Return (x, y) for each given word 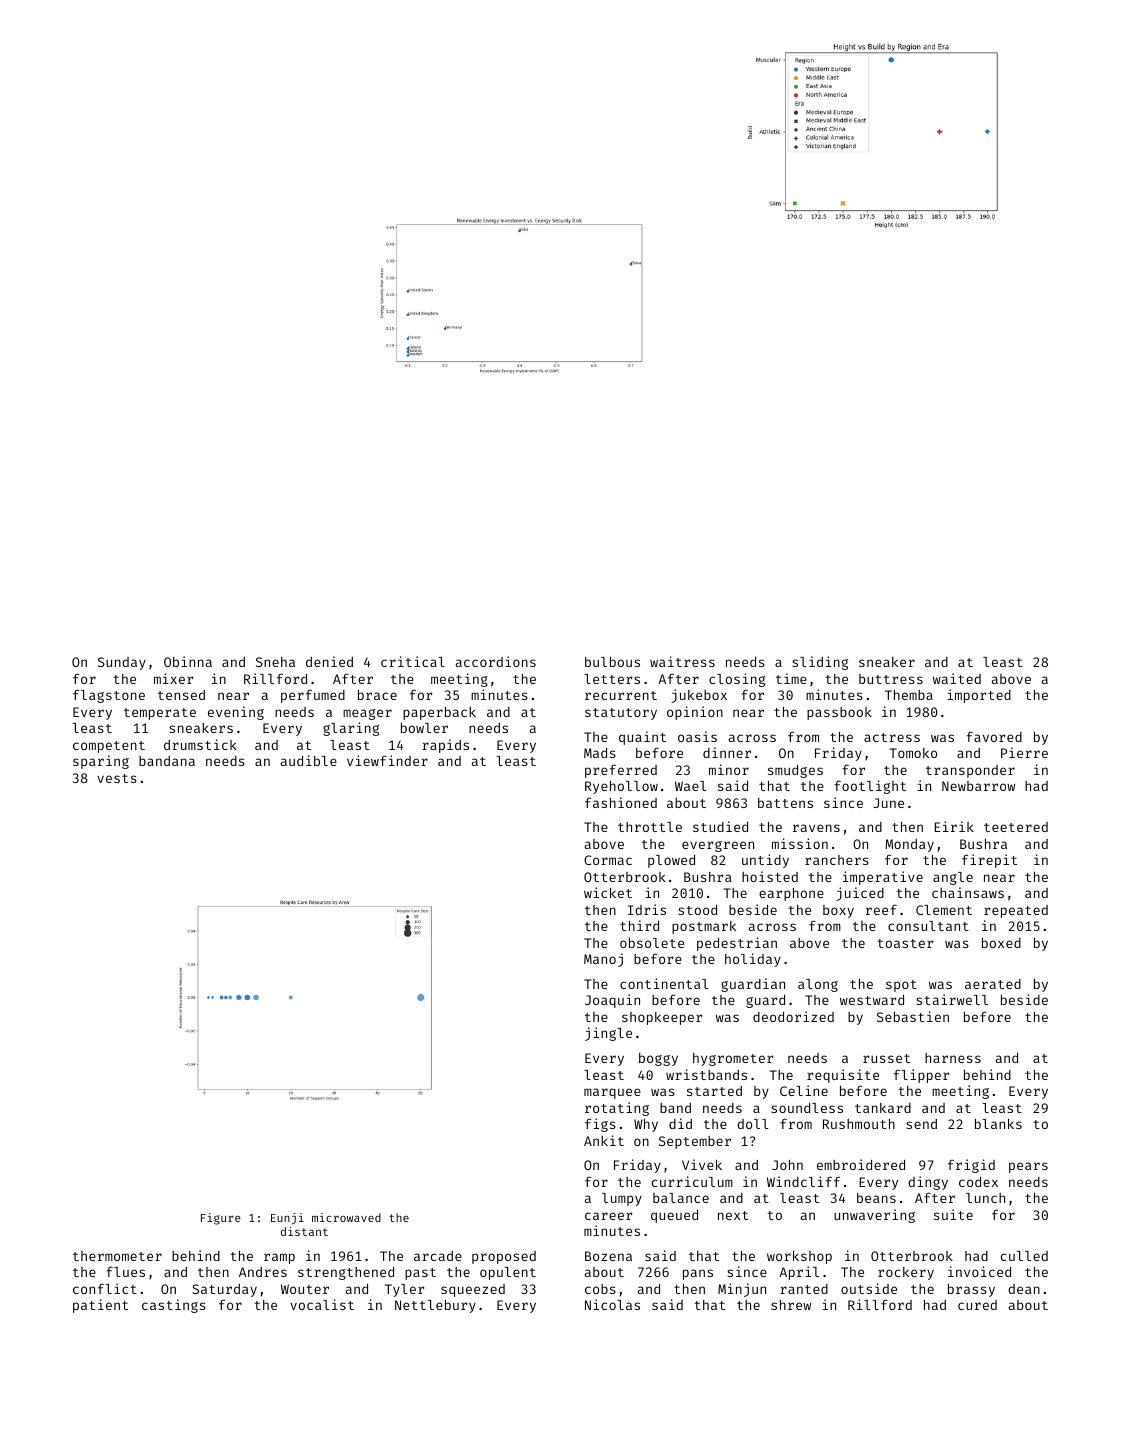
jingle (608, 1034)
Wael (690, 786)
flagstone (109, 696)
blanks (998, 1124)
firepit (989, 861)
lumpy (622, 1199)
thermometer (117, 1256)
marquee (612, 1093)
